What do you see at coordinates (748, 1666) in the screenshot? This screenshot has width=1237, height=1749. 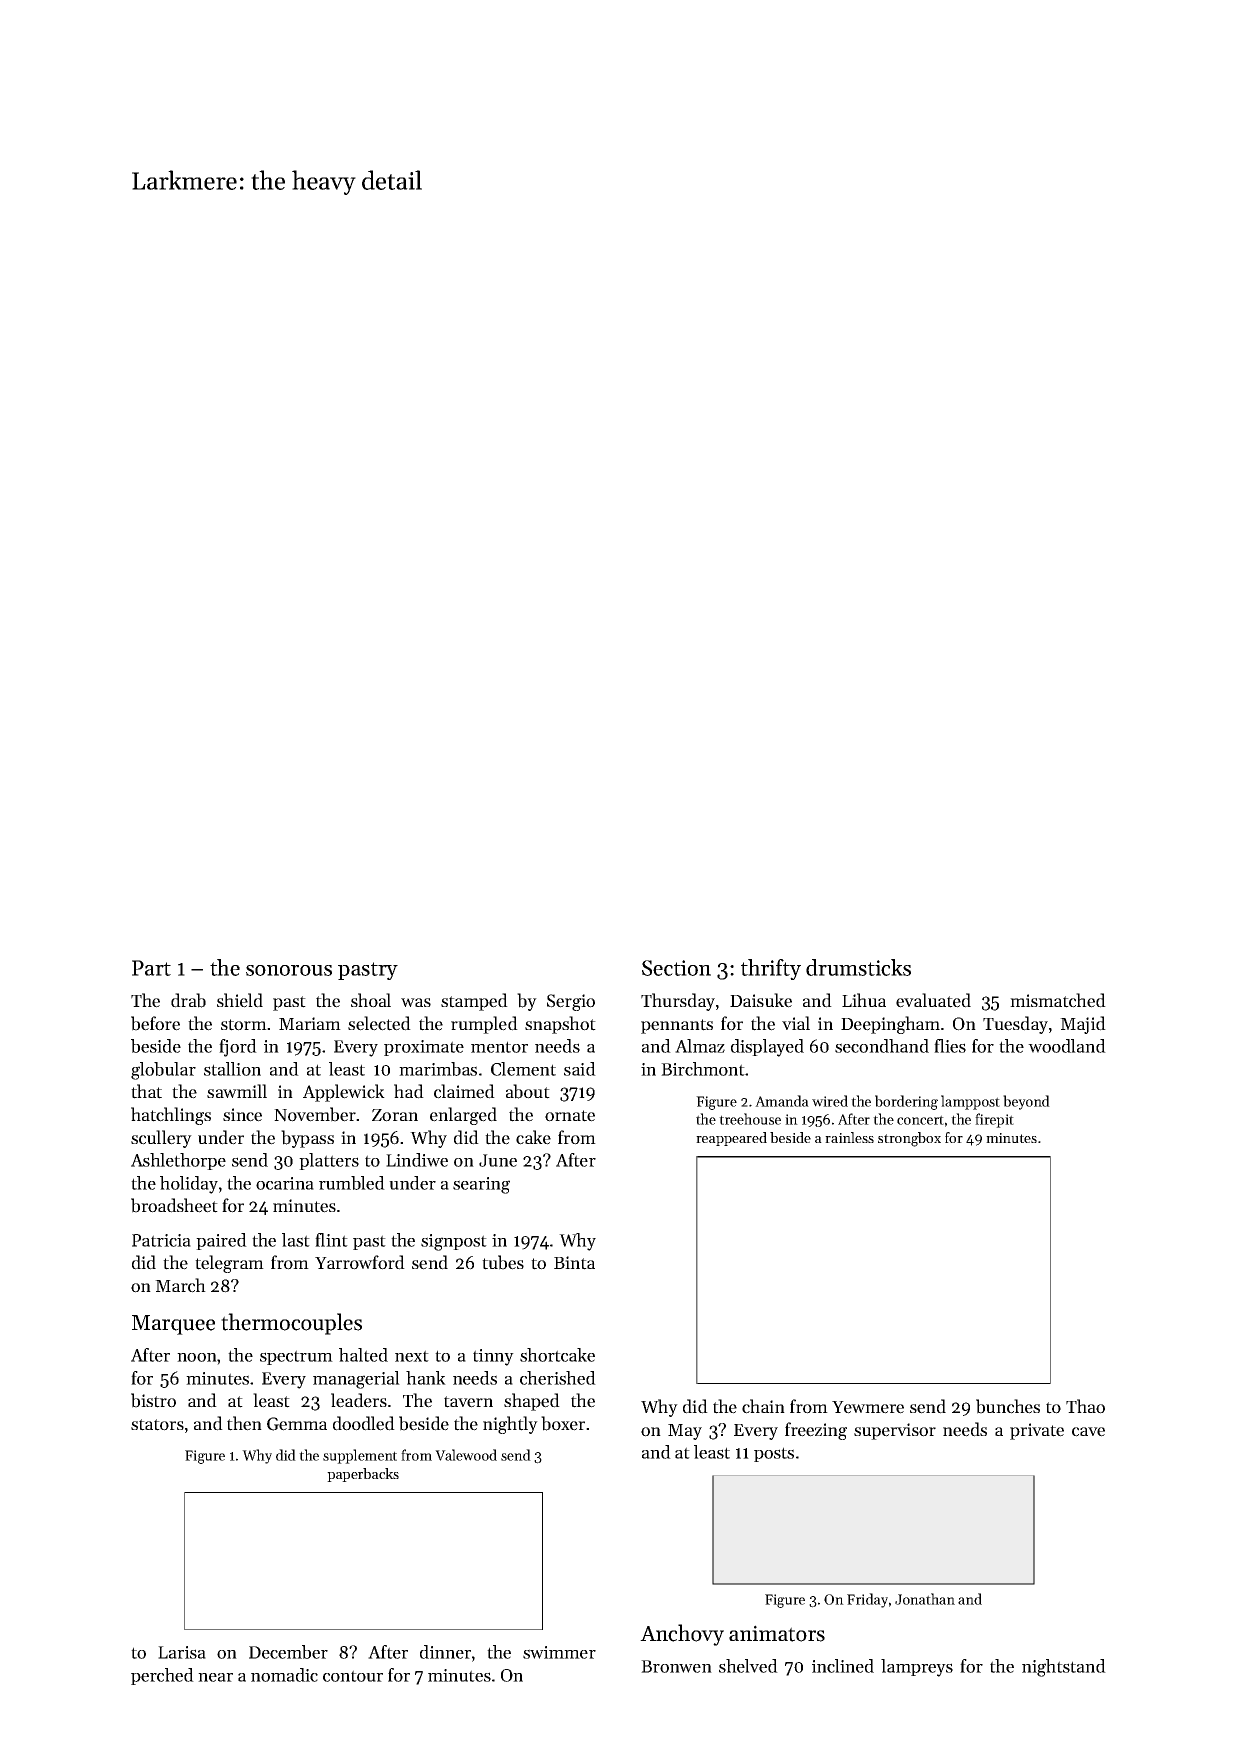 I see `shelved` at bounding box center [748, 1666].
